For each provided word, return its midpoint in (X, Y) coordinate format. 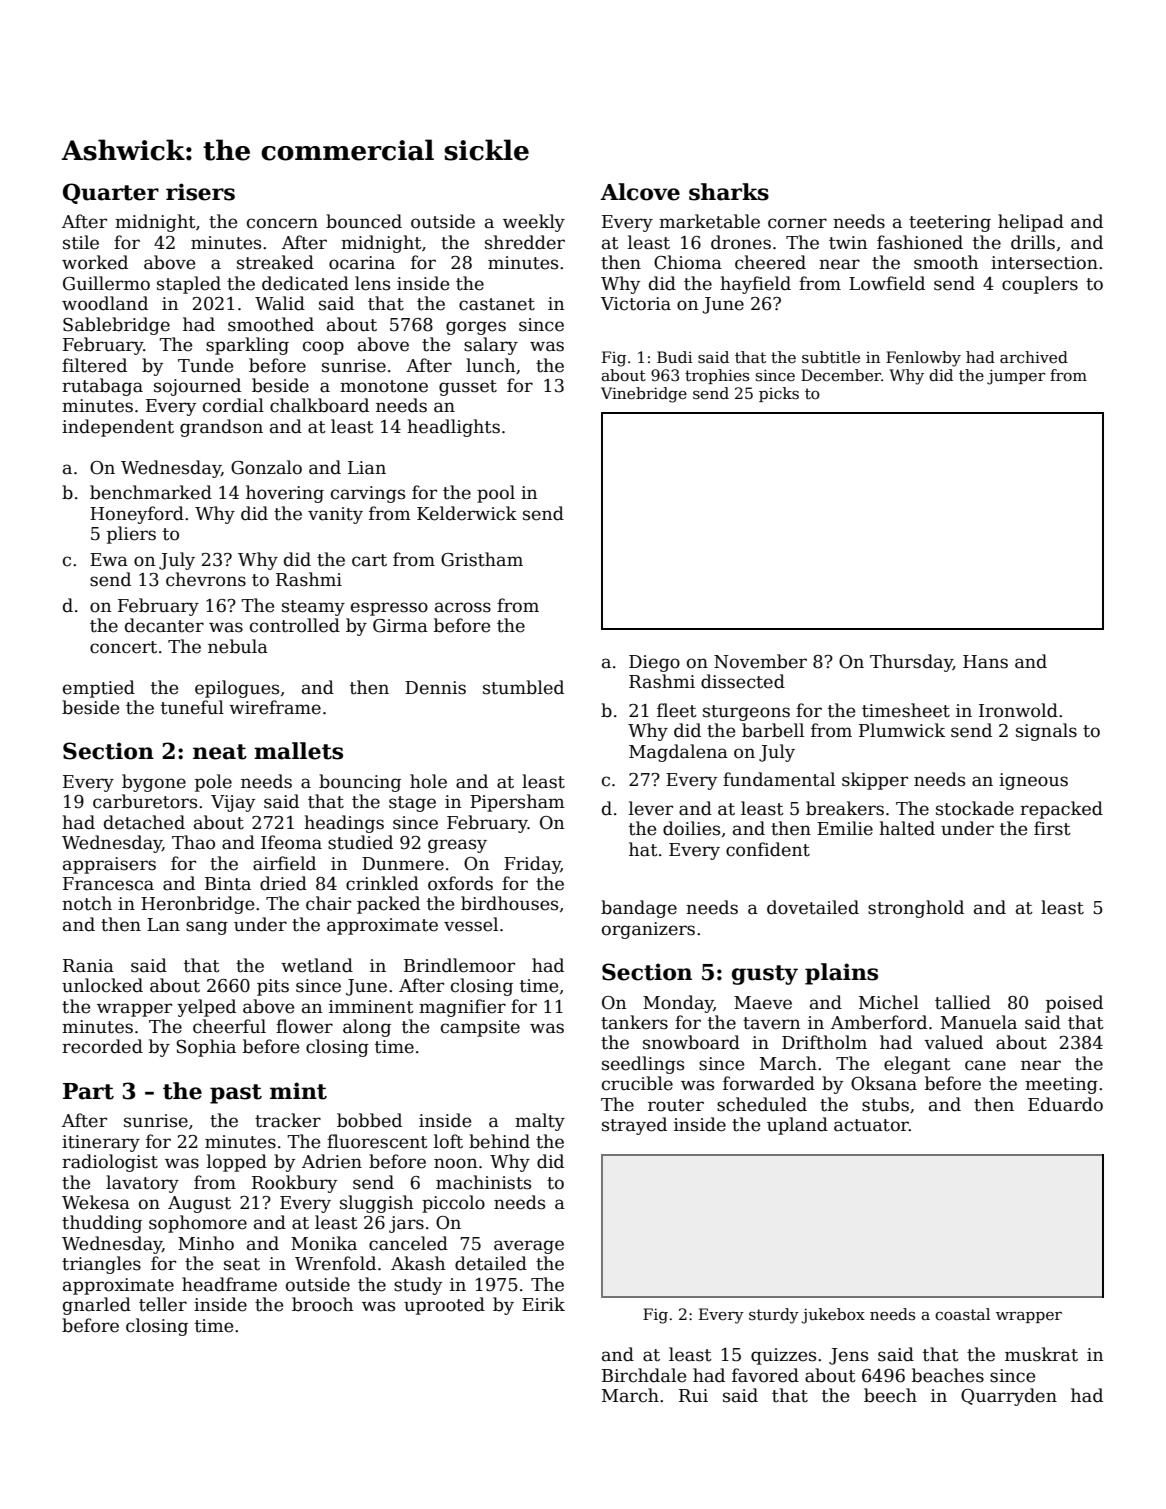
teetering (950, 223)
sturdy (774, 1316)
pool (496, 494)
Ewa (109, 560)
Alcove (640, 192)
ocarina (362, 263)
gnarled (97, 1306)
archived (1034, 357)
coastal (962, 1314)
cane (985, 1065)
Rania (88, 966)
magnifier (462, 1008)
